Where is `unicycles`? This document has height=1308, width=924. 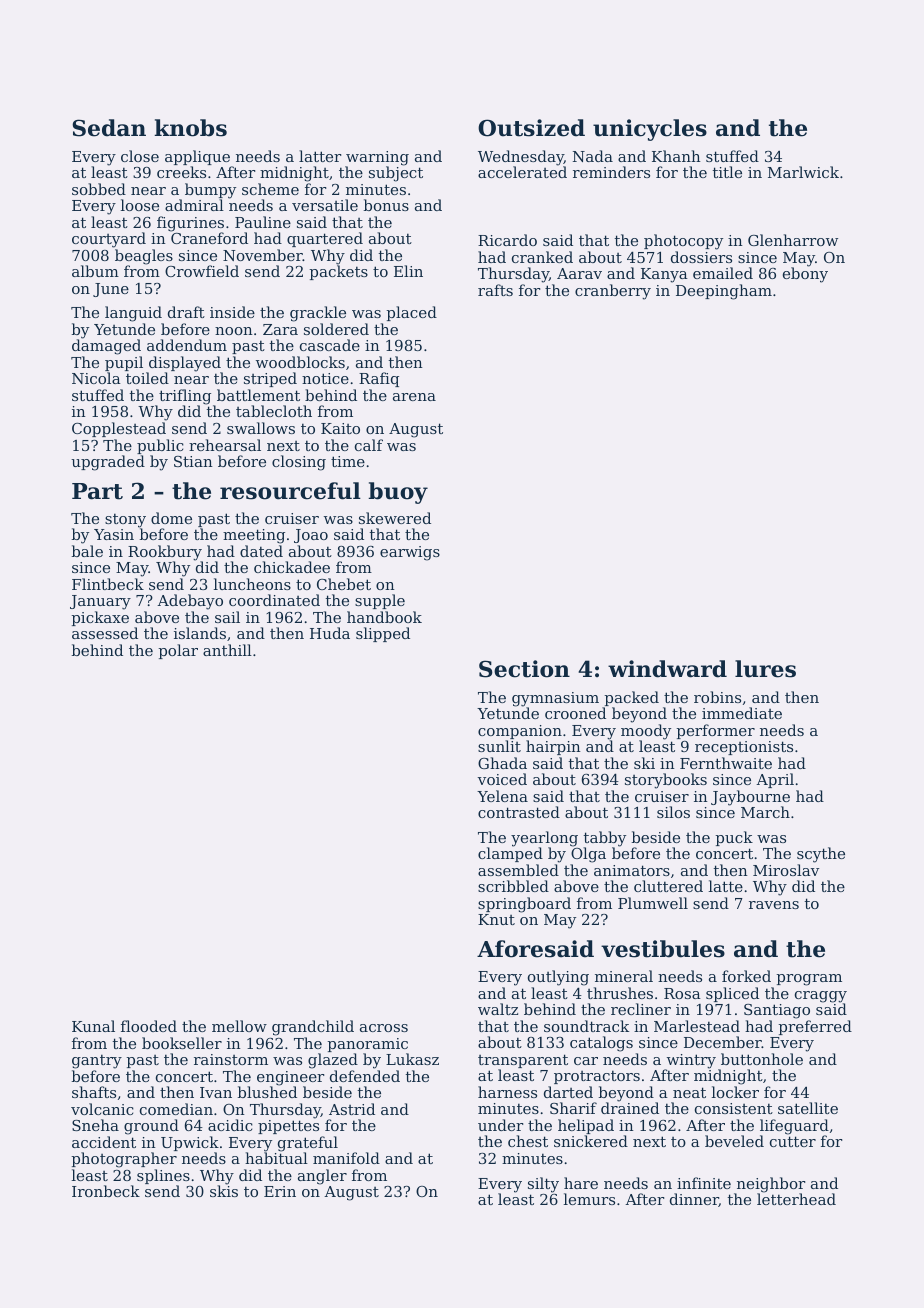
unicycles is located at coordinates (650, 130).
